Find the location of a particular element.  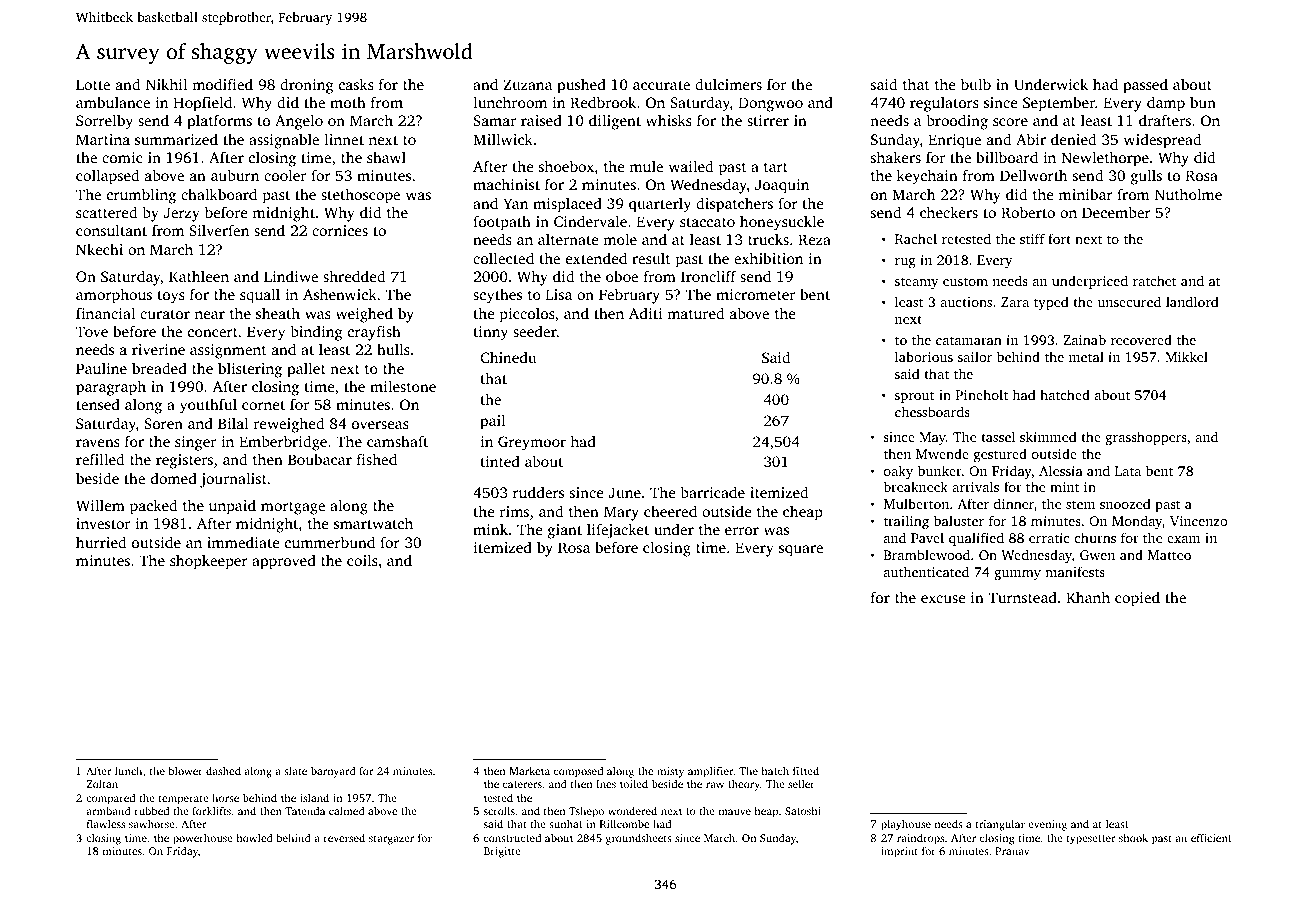

score is located at coordinates (1010, 122).
